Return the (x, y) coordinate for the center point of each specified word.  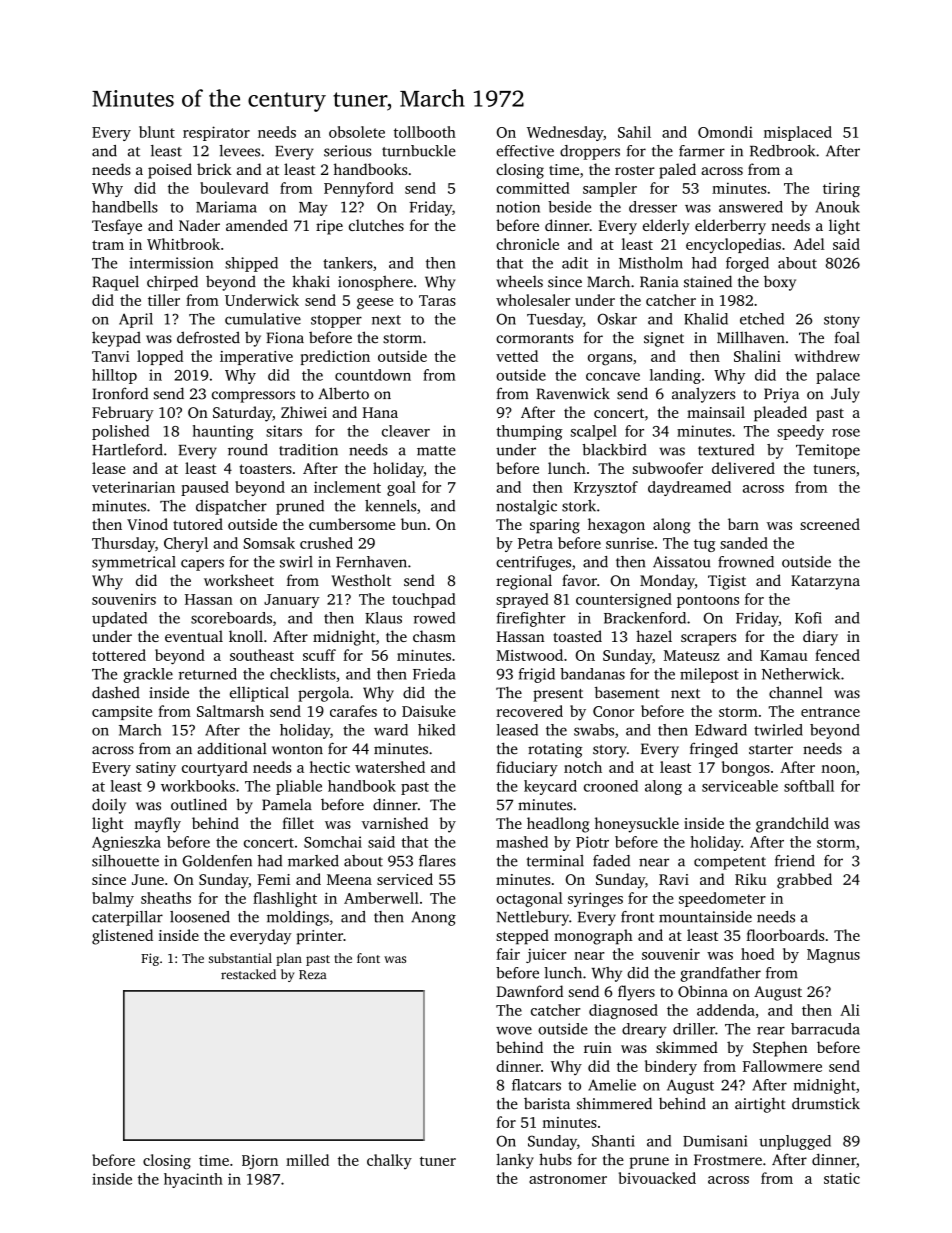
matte (436, 451)
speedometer (722, 899)
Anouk (837, 207)
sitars (284, 431)
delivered (743, 468)
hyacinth (193, 1180)
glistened (122, 937)
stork (579, 506)
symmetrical (134, 563)
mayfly (157, 825)
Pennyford (359, 189)
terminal (555, 861)
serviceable (740, 786)
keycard (550, 787)
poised (170, 171)
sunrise (630, 543)
